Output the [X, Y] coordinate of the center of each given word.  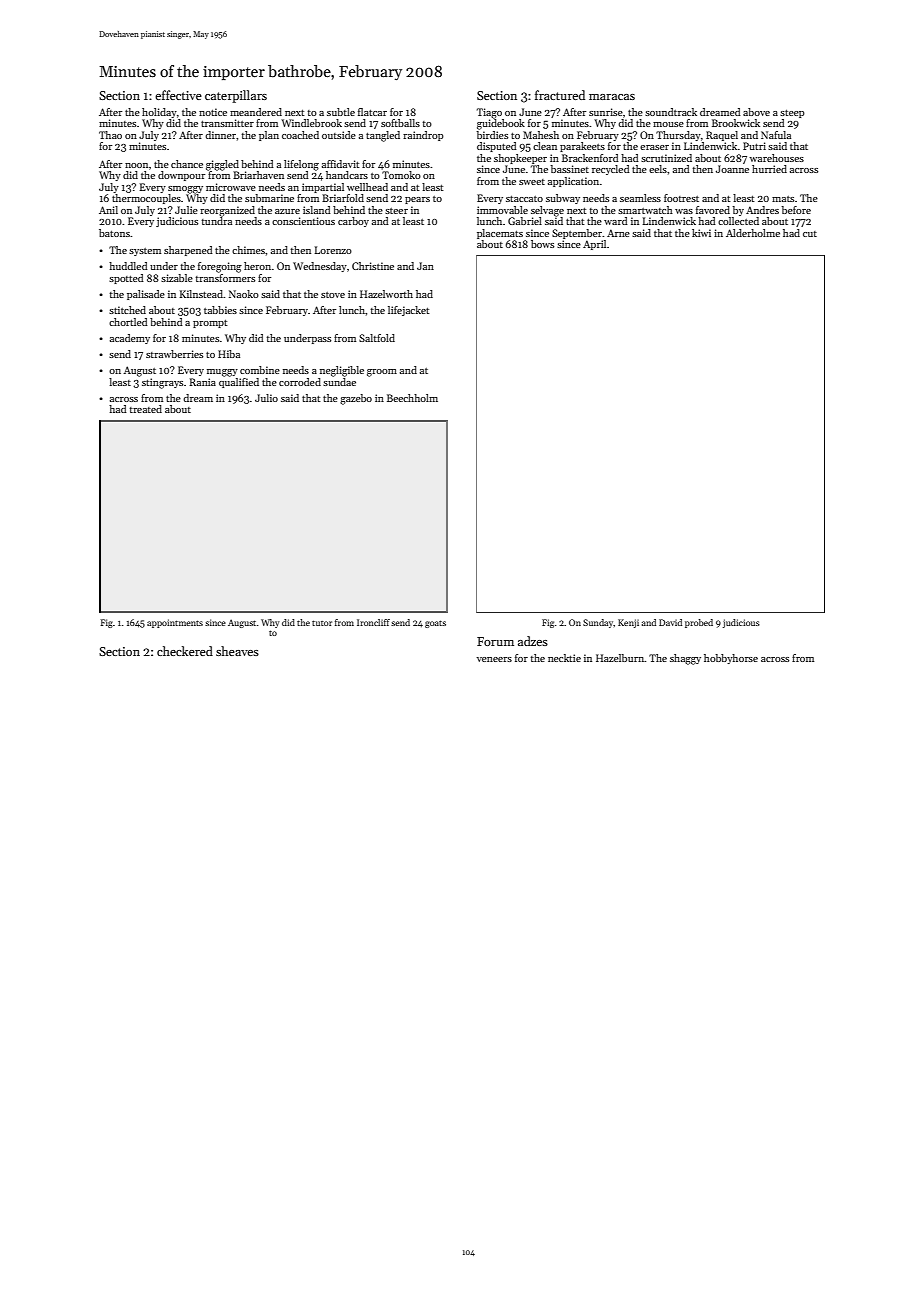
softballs [400, 123]
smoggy [185, 190]
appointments [175, 623]
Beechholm [412, 398]
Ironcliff [373, 622]
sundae [339, 382]
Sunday [598, 623]
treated [145, 409]
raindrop [423, 136]
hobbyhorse [731, 659]
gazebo [356, 399]
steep [792, 114]
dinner [220, 135]
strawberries [174, 354]
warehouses [776, 158]
